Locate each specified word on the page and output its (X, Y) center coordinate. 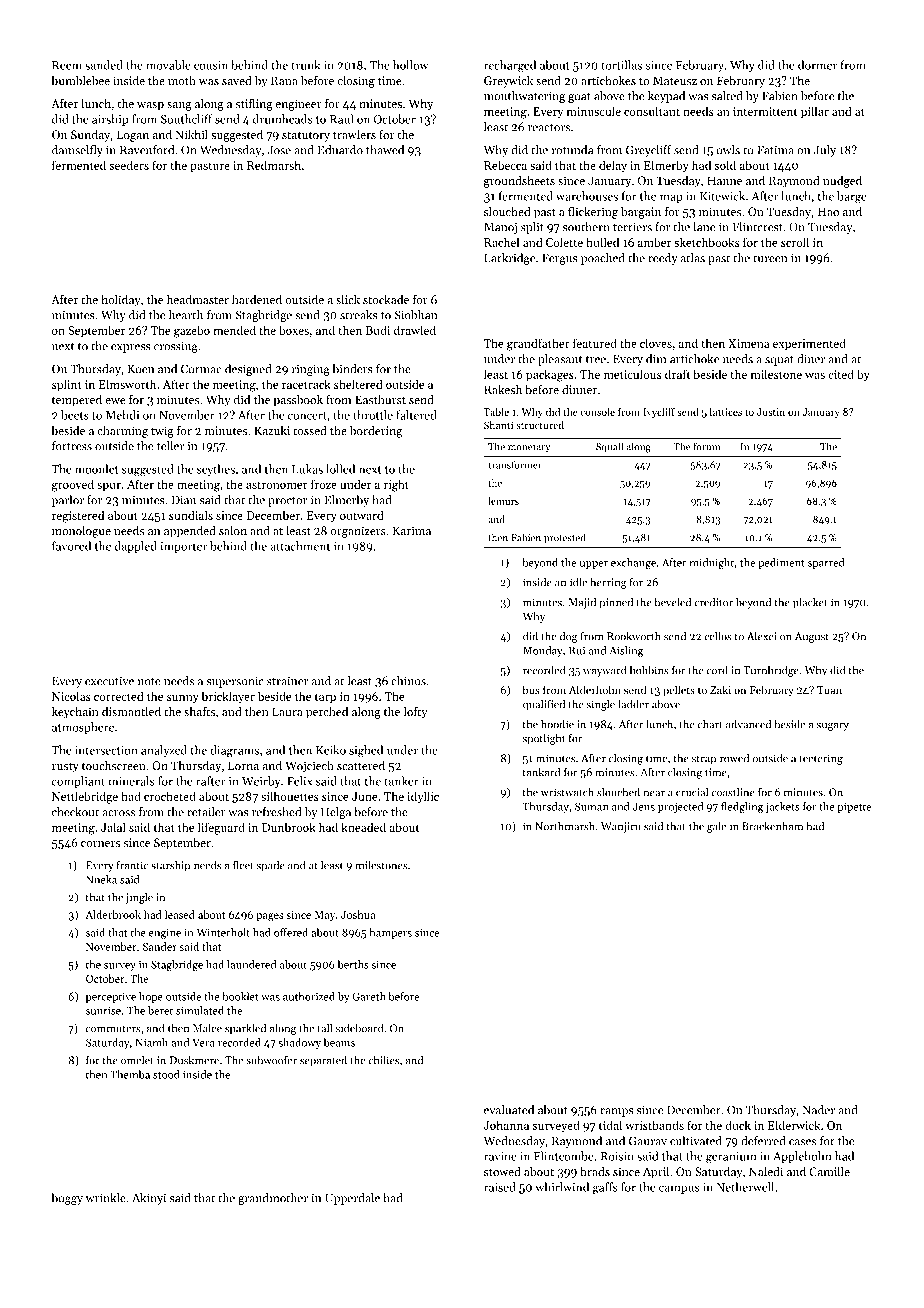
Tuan (829, 690)
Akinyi (149, 1199)
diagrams (234, 751)
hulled (602, 242)
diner (811, 359)
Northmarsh (565, 826)
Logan (133, 136)
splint (67, 385)
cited (841, 374)
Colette (564, 242)
